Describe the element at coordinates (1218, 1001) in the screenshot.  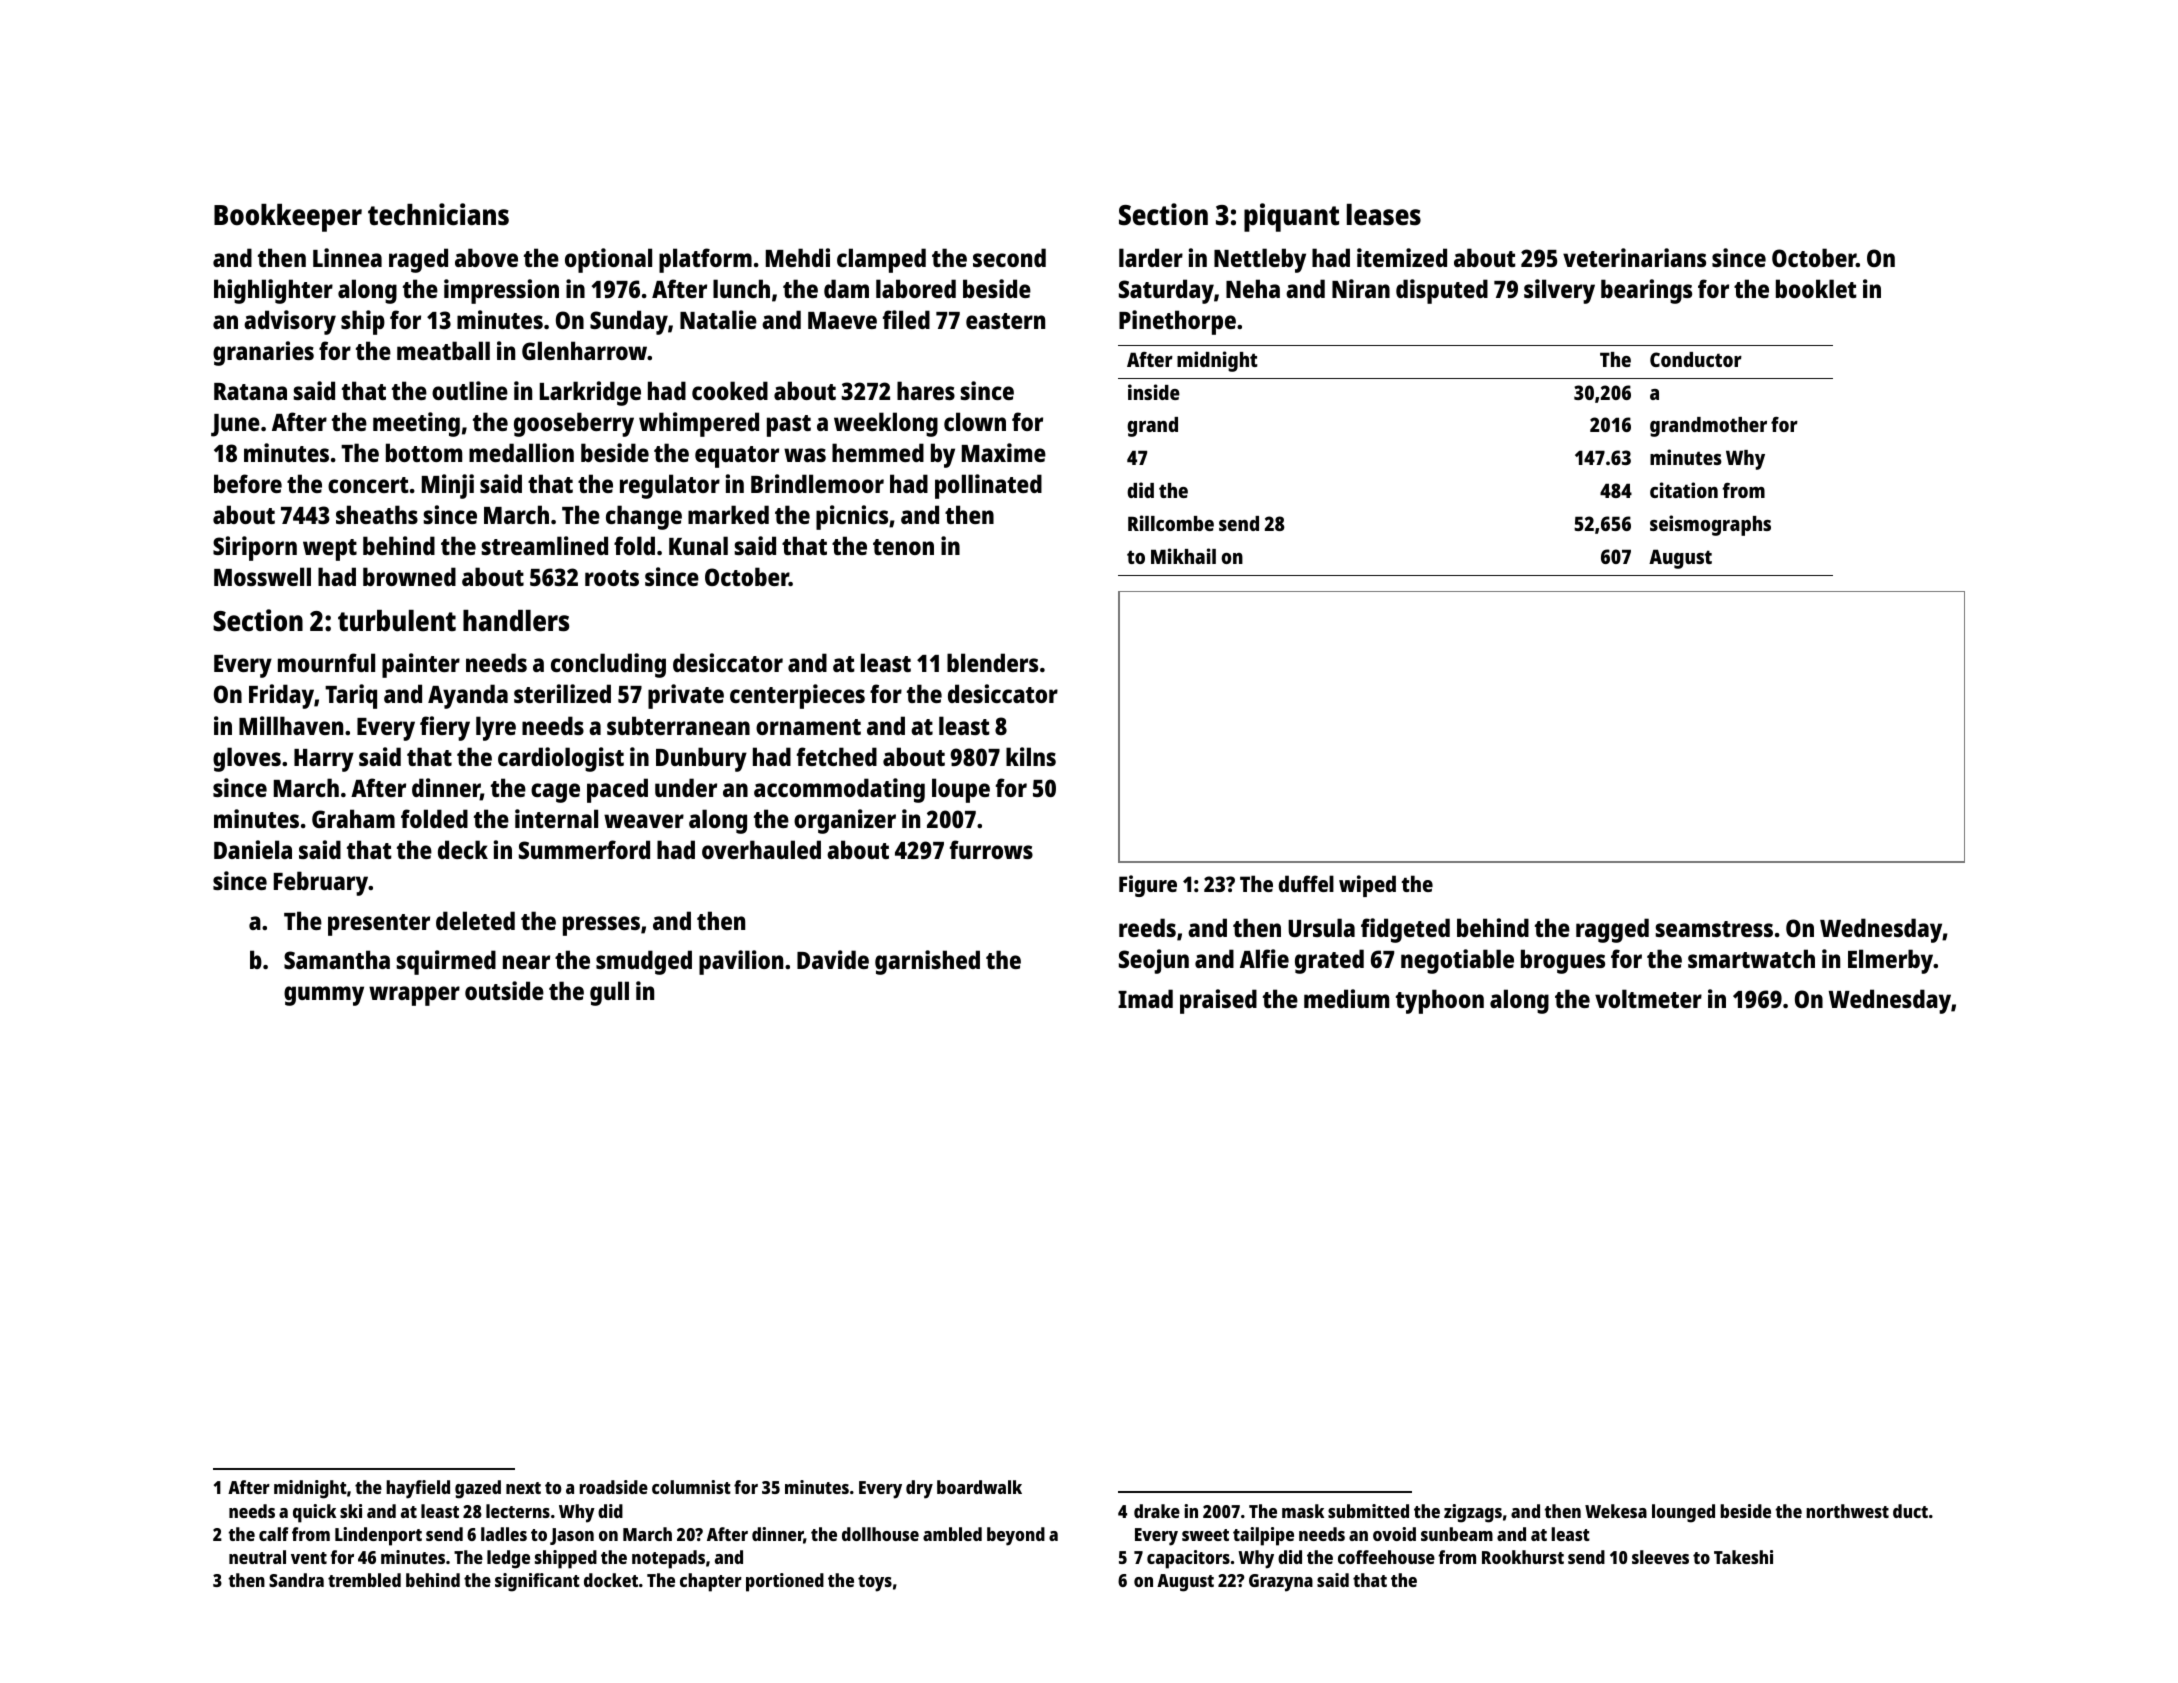
I see `praised` at that location.
